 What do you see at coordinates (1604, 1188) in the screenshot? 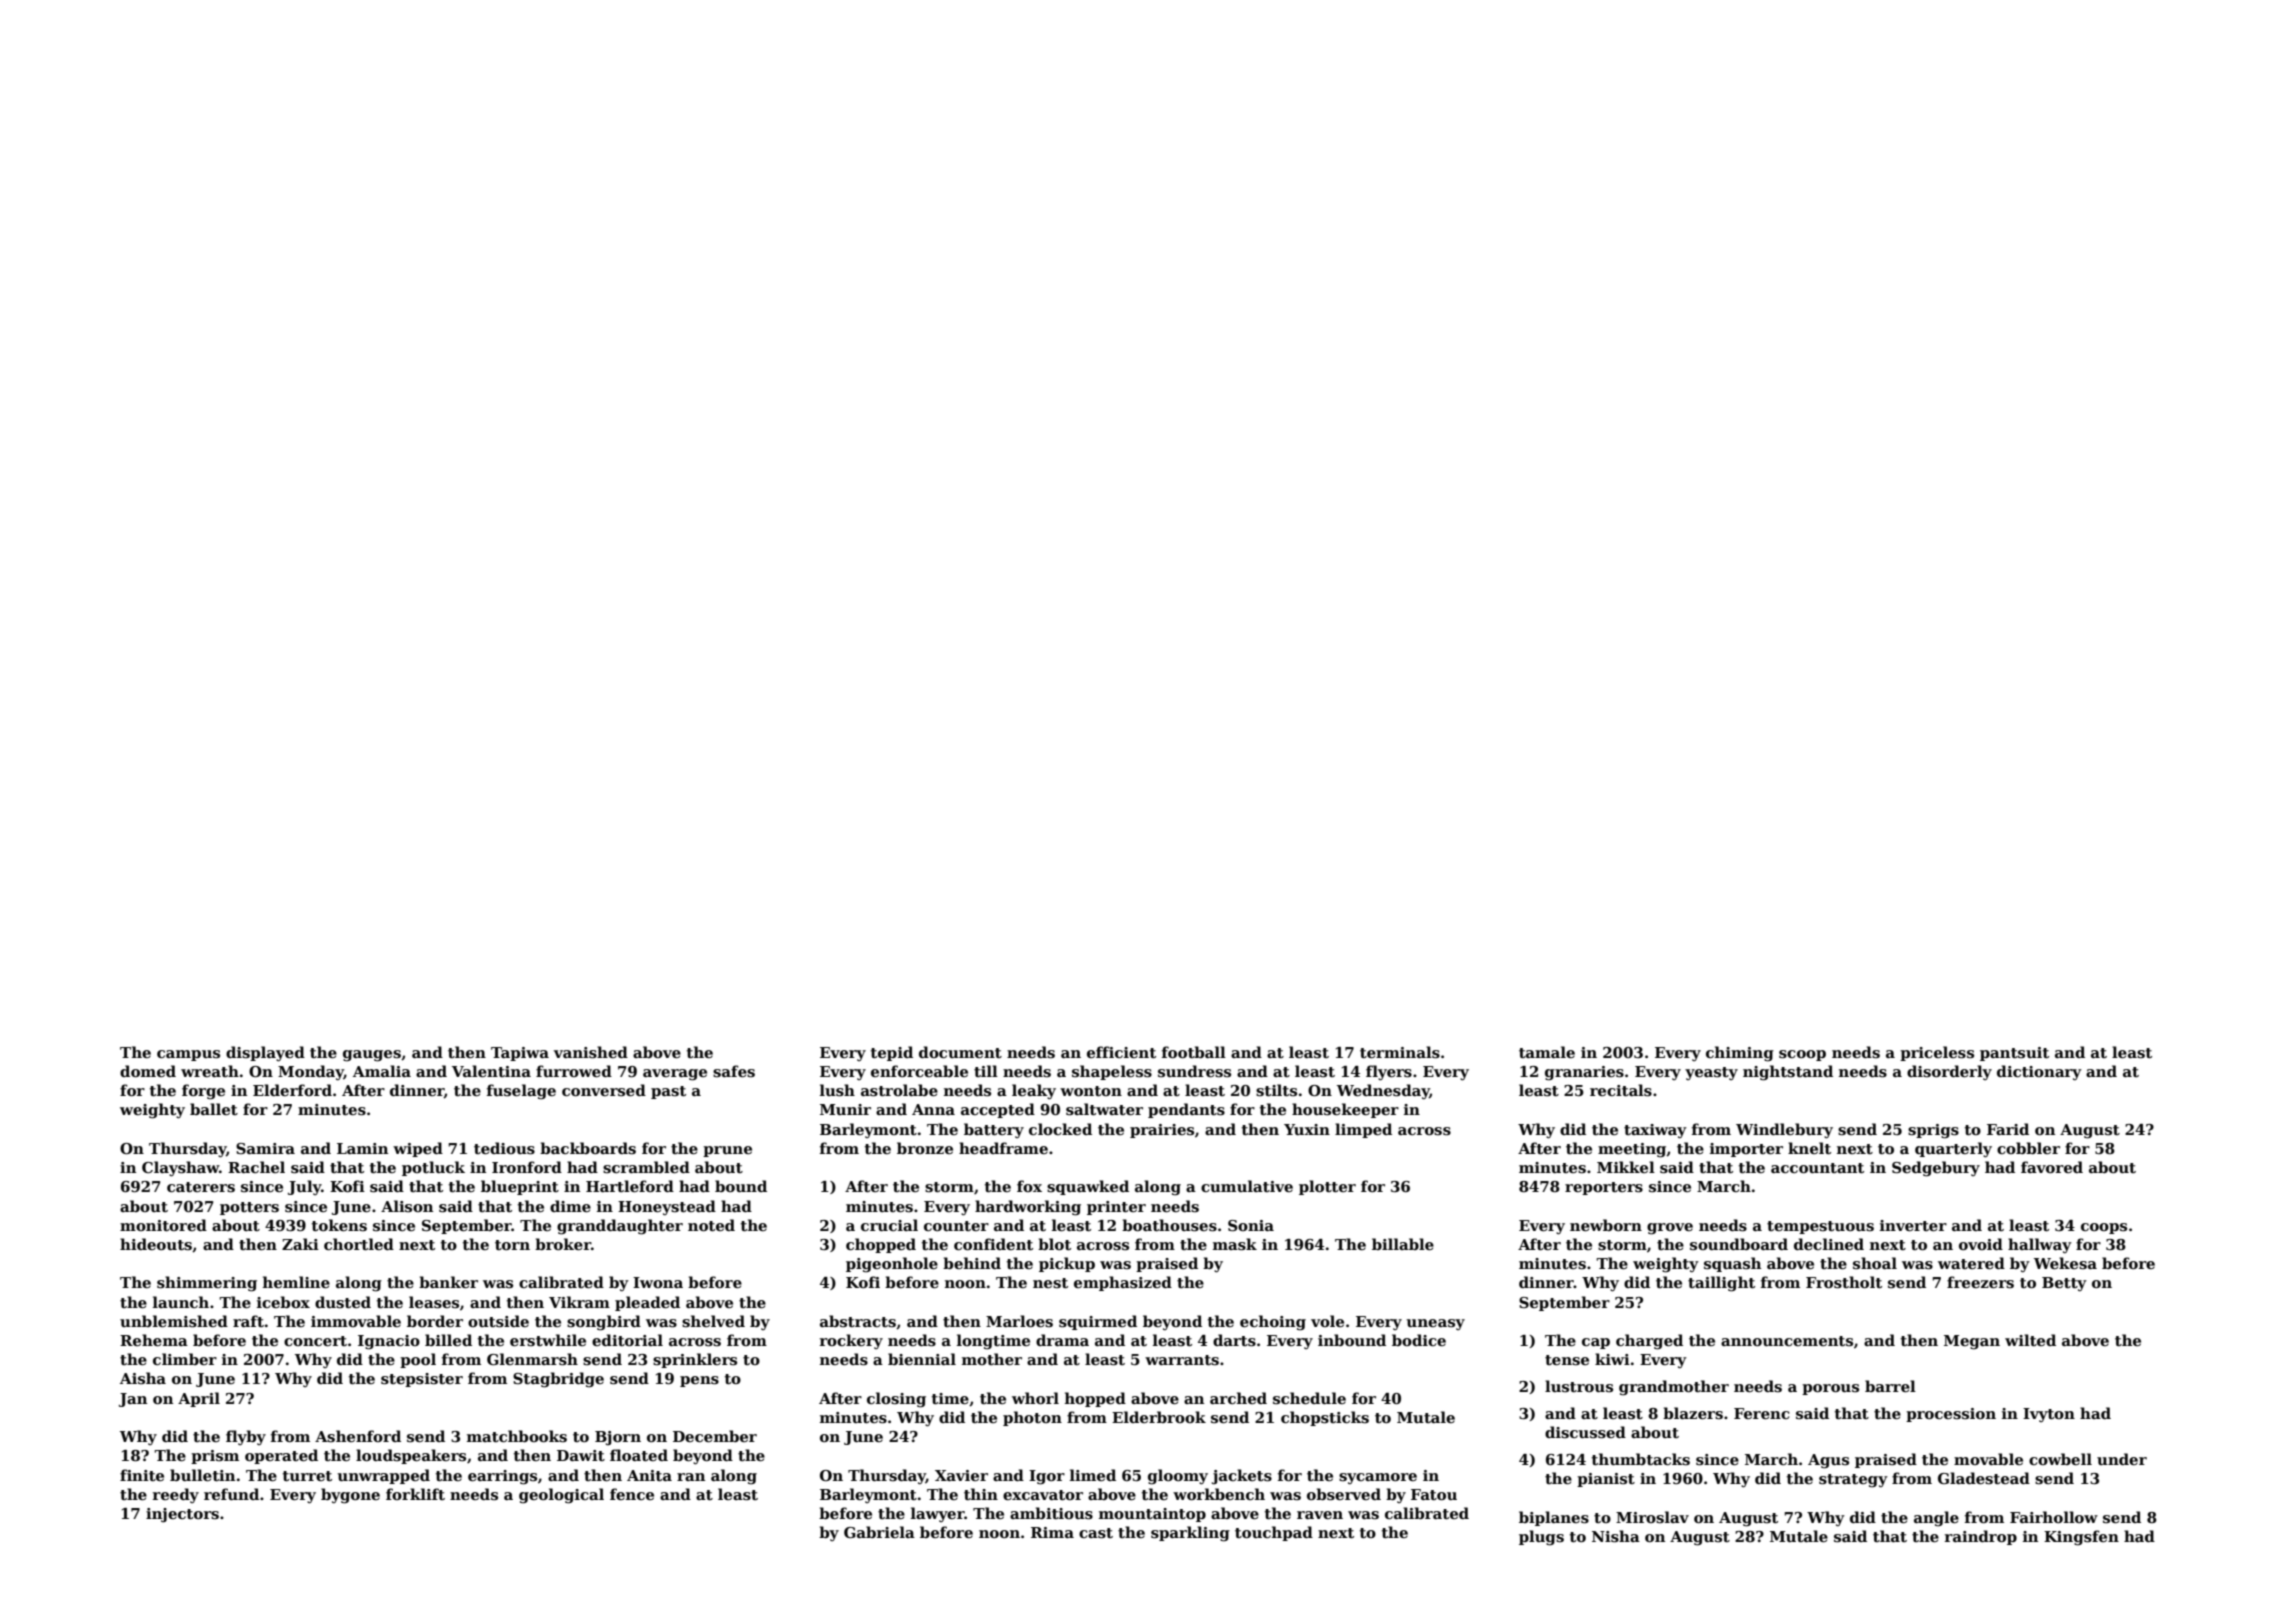
I see `reporters` at bounding box center [1604, 1188].
